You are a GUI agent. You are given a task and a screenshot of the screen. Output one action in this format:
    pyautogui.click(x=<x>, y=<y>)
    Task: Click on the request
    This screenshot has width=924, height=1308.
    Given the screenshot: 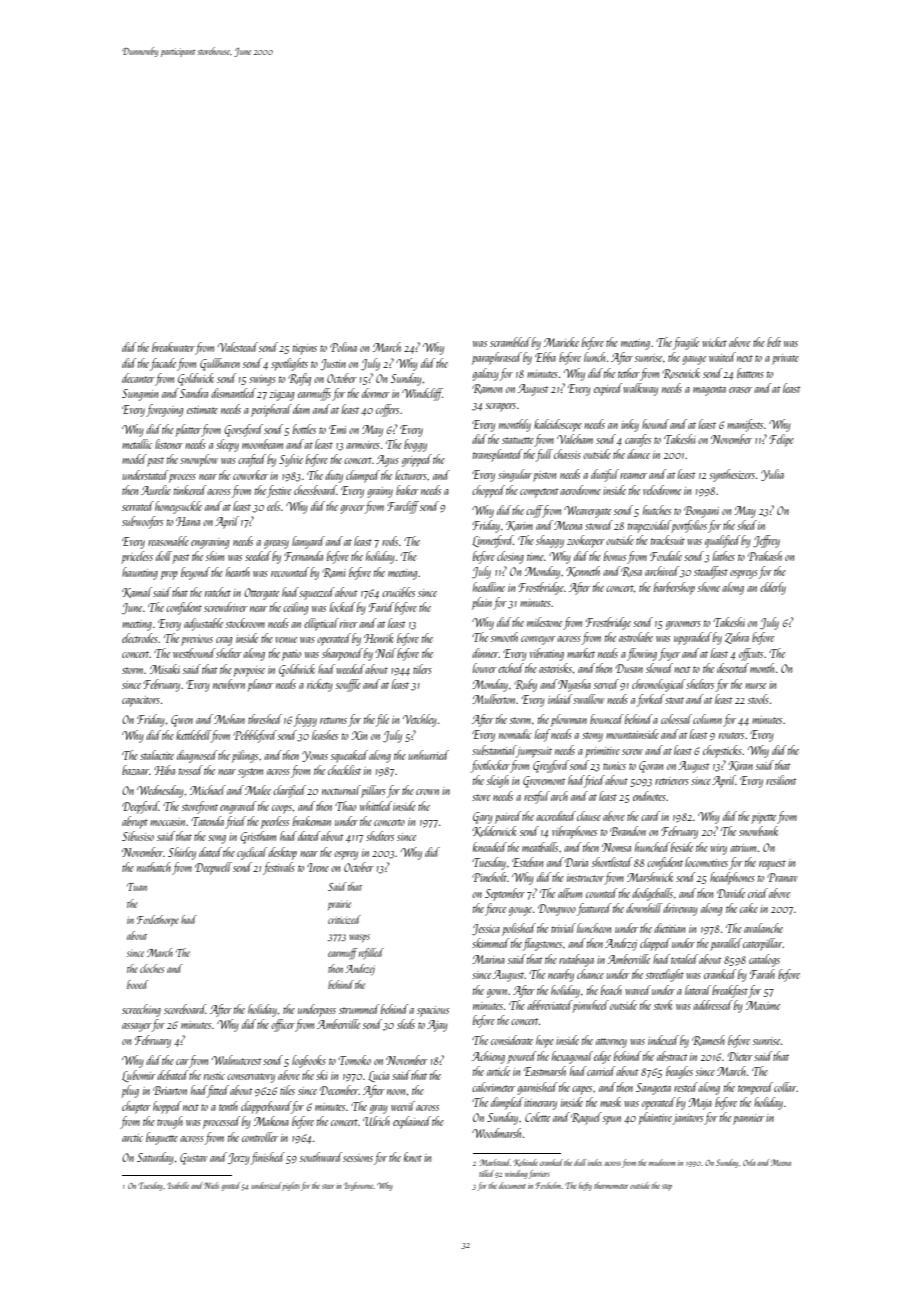 What is the action you would take?
    pyautogui.click(x=772, y=865)
